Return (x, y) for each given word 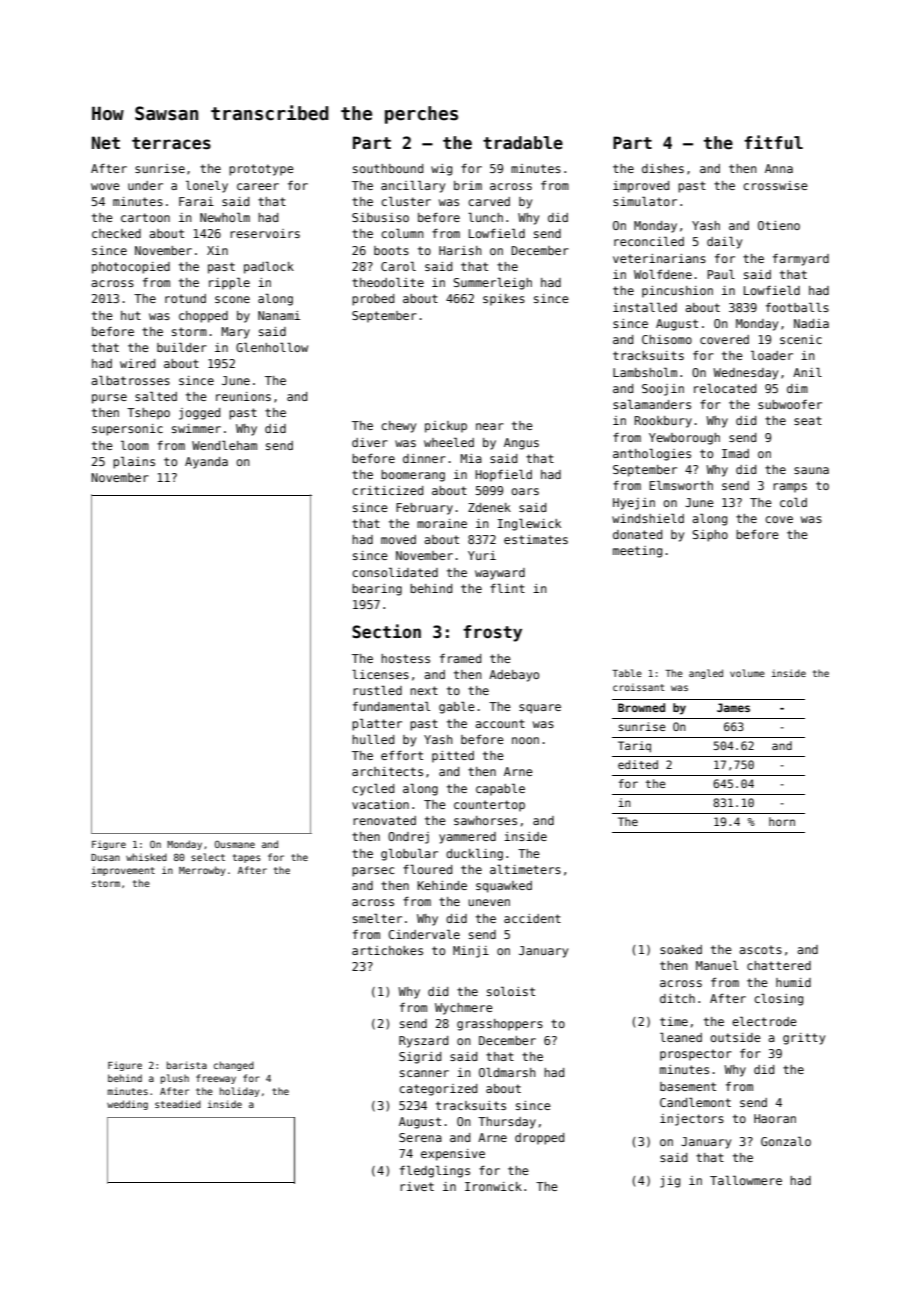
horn (782, 821)
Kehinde (442, 885)
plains (134, 462)
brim (468, 185)
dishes (663, 168)
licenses (380, 674)
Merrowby (202, 871)
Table (627, 673)
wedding (127, 1105)
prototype (261, 170)
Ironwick (493, 1186)
